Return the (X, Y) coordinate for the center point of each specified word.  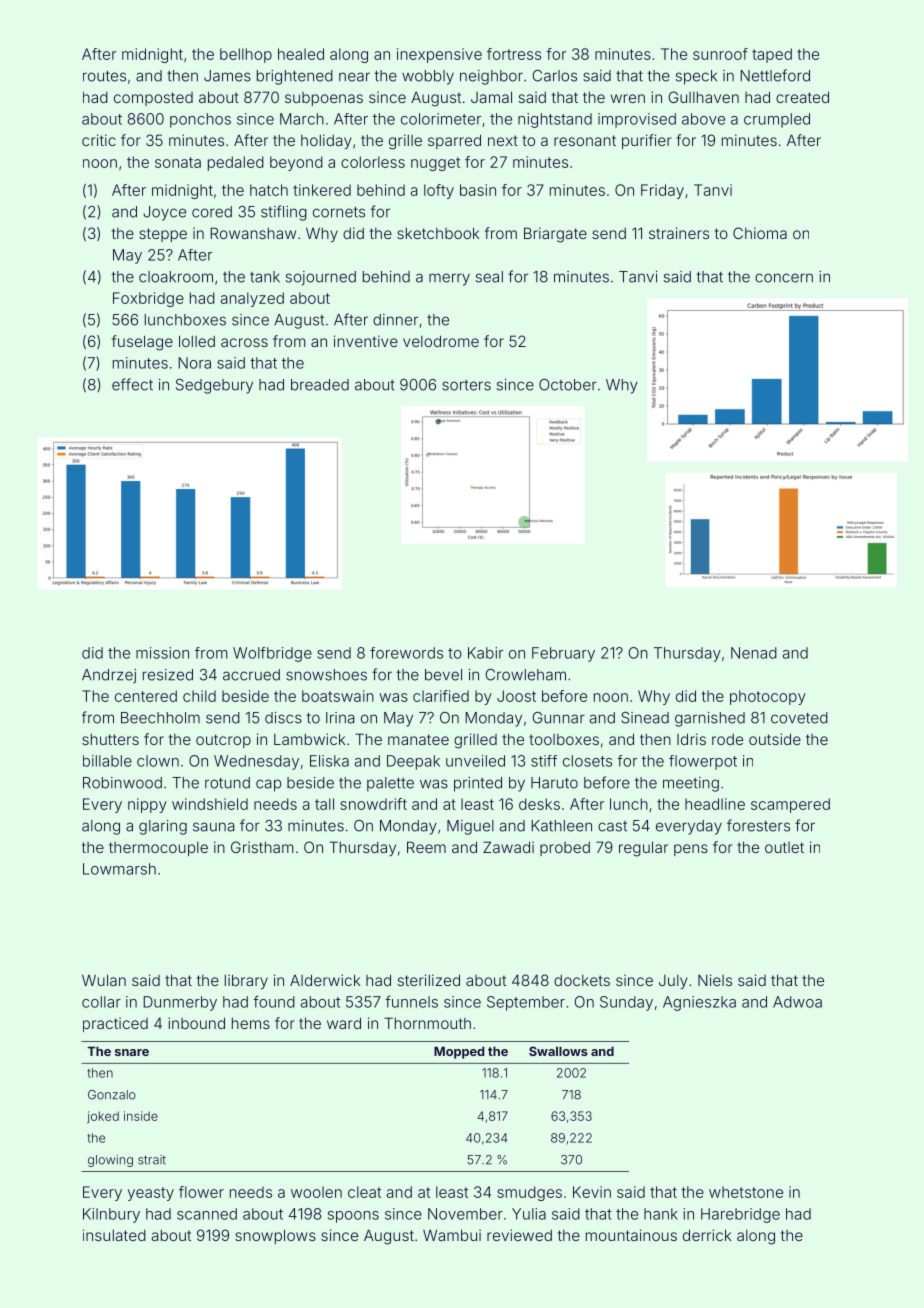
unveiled (475, 761)
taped (772, 55)
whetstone (746, 1192)
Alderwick (325, 980)
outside (775, 739)
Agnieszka (699, 1003)
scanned (207, 1214)
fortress (514, 54)
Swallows (558, 1051)
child (199, 696)
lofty (439, 191)
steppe (163, 235)
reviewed (519, 1235)
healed (301, 54)
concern (784, 278)
